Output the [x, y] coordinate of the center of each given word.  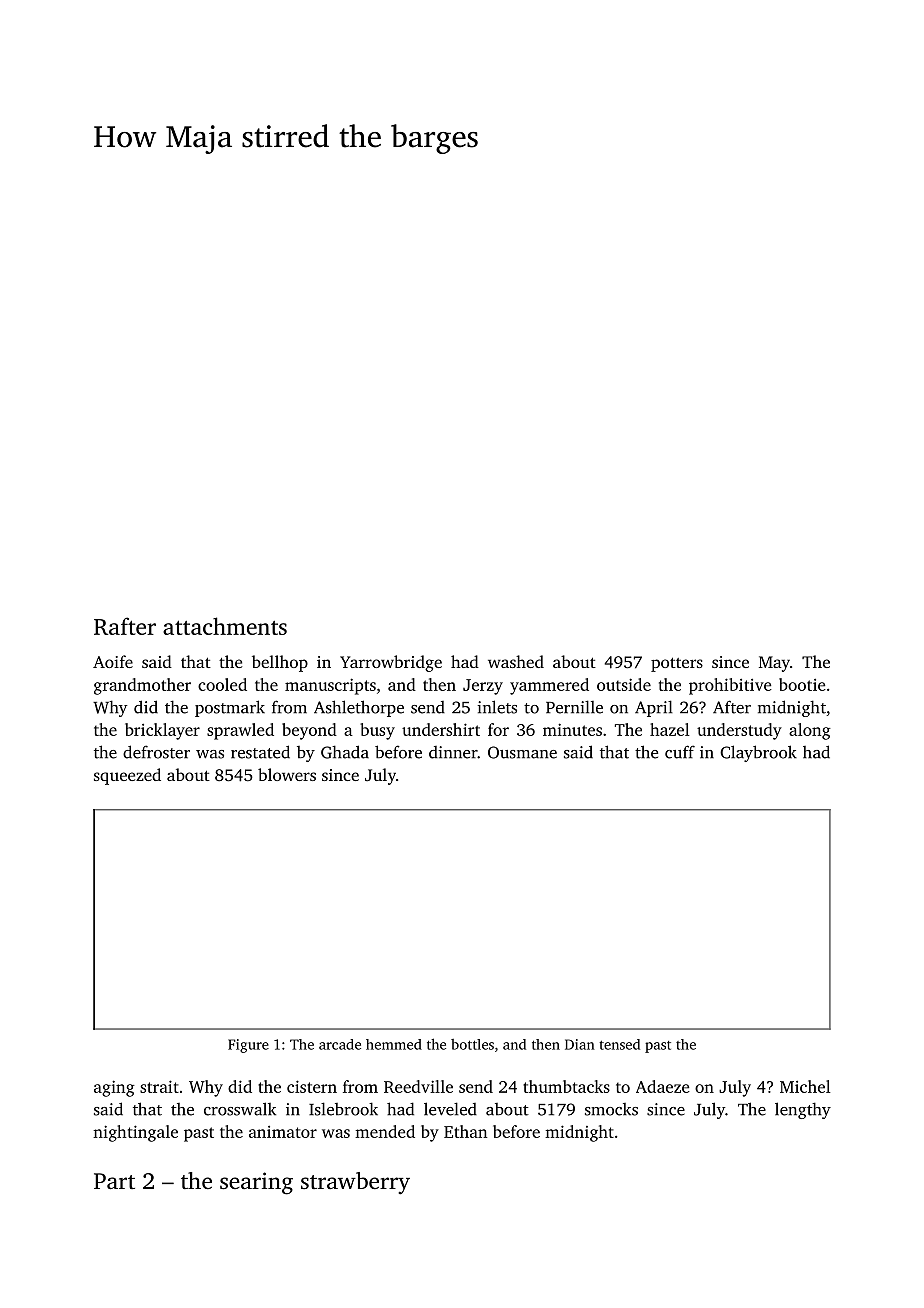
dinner [453, 752]
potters [677, 664]
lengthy [803, 1110]
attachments [225, 626]
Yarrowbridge [391, 663]
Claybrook [758, 753]
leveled [450, 1109]
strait [159, 1086]
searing [256, 1183]
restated [260, 752]
